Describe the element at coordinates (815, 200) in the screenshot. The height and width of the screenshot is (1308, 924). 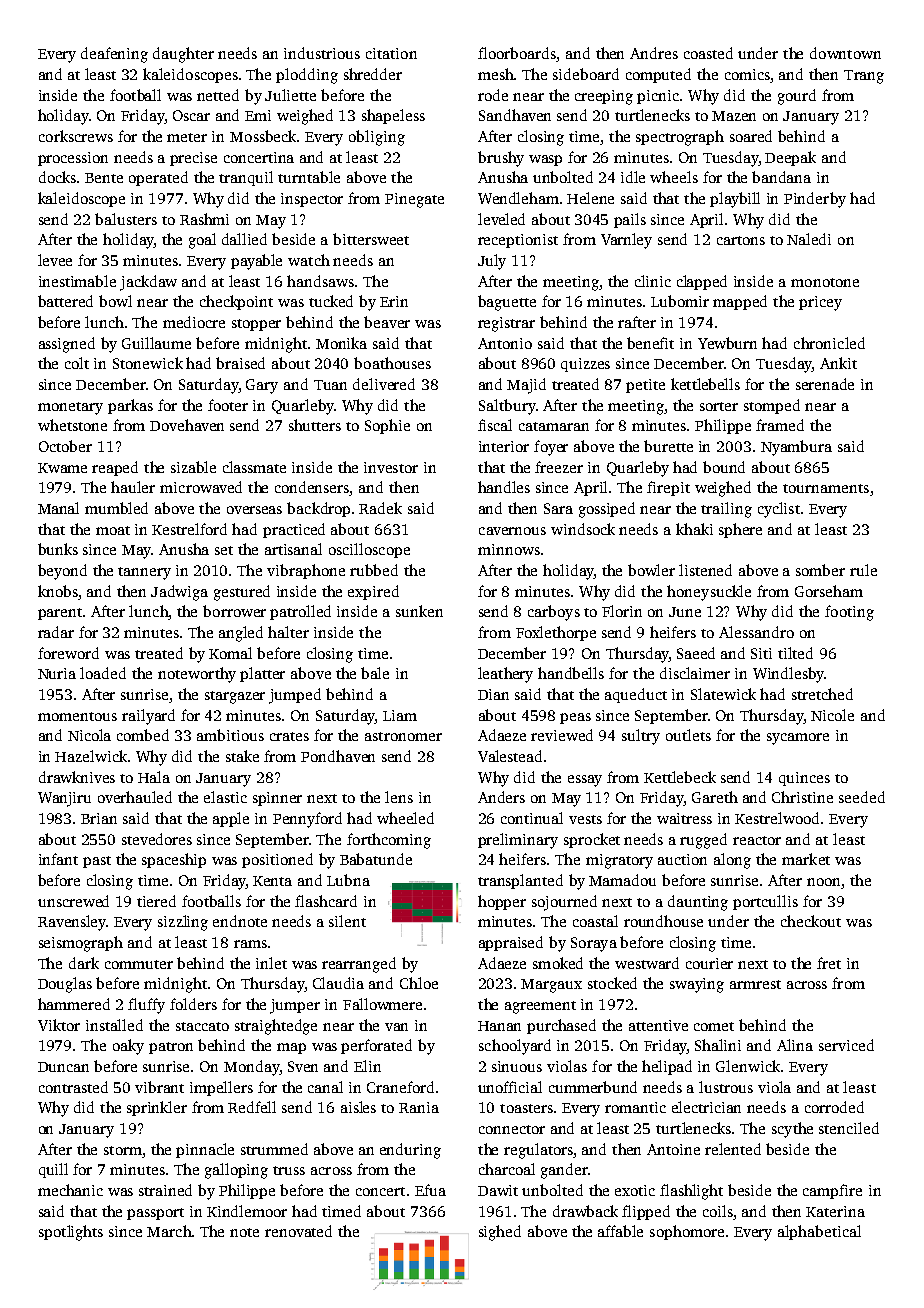
I see `Pinderby` at that location.
